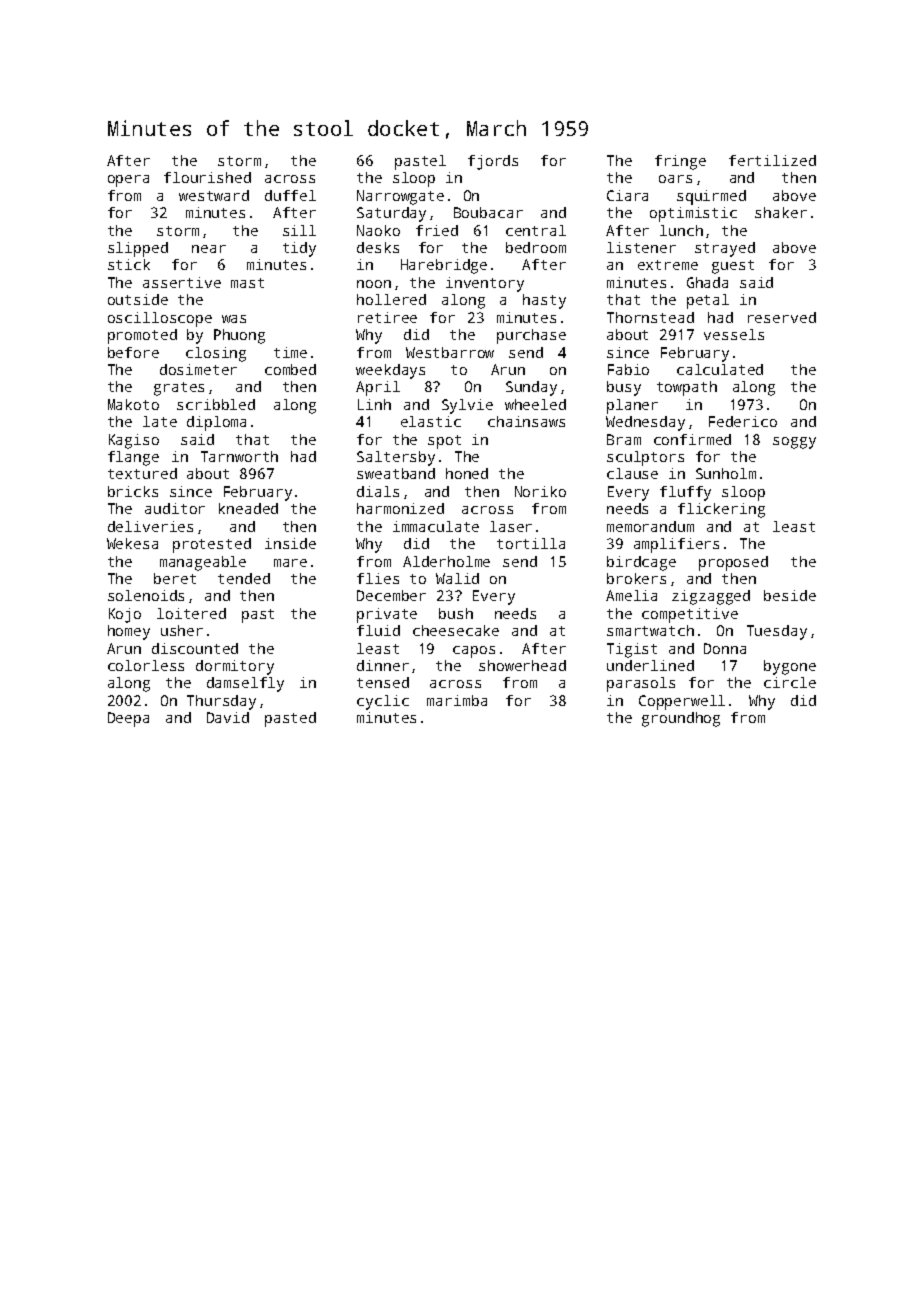 This screenshot has height=1308, width=924. What do you see at coordinates (628, 369) in the screenshot?
I see `Fabio` at bounding box center [628, 369].
